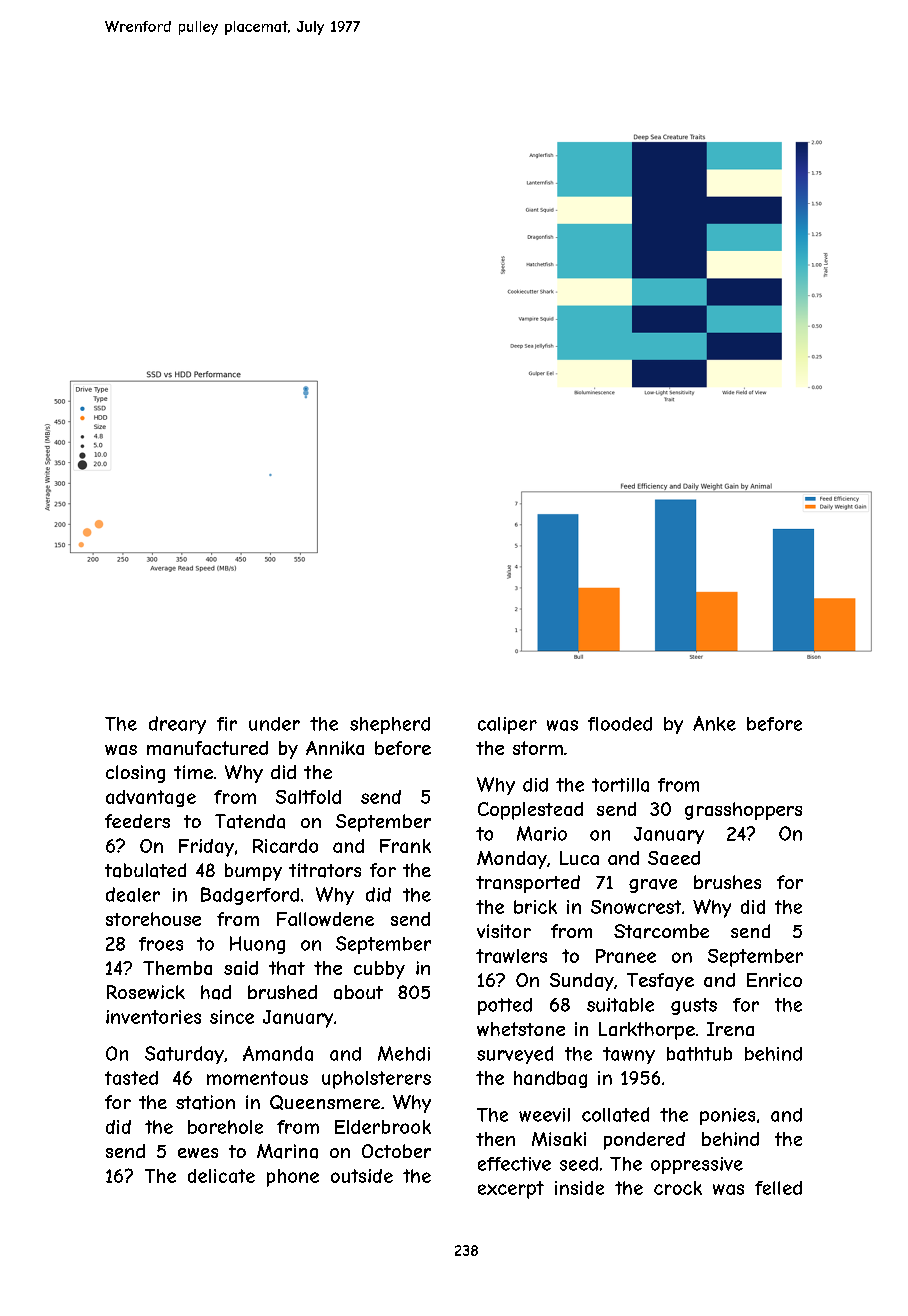 The image size is (908, 1316). Describe the element at coordinates (221, 1176) in the page. I see `delicate` at that location.
